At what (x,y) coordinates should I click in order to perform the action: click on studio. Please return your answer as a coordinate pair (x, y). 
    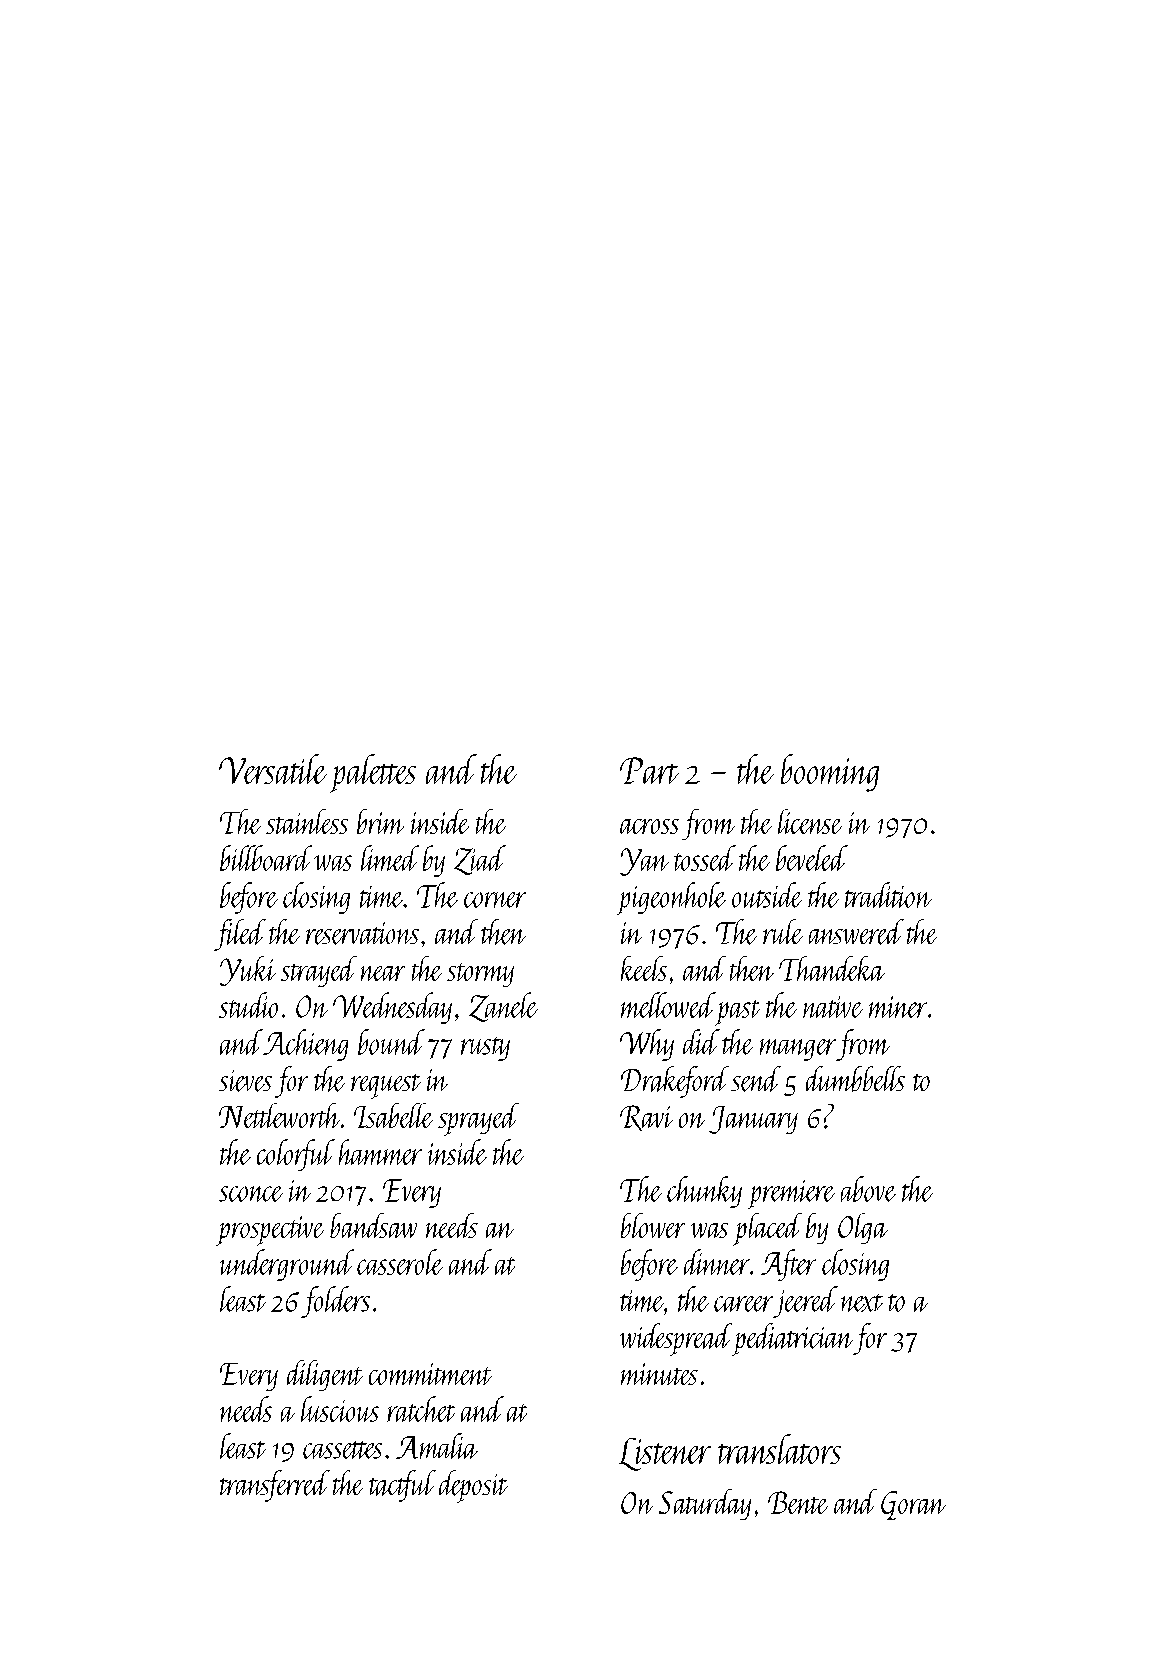
    Looking at the image, I should click on (248, 1005).
